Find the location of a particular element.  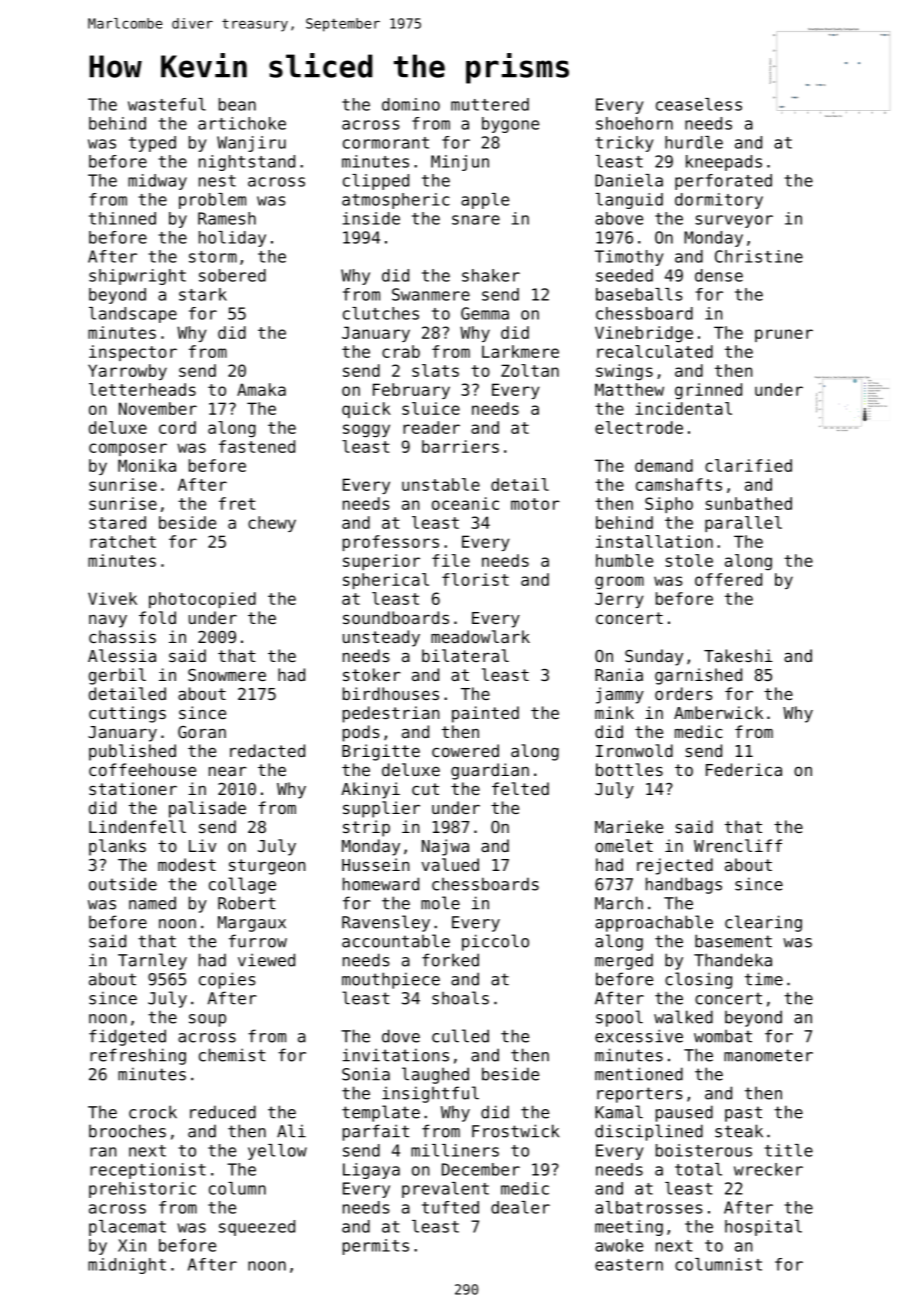

Federica is located at coordinates (744, 769).
